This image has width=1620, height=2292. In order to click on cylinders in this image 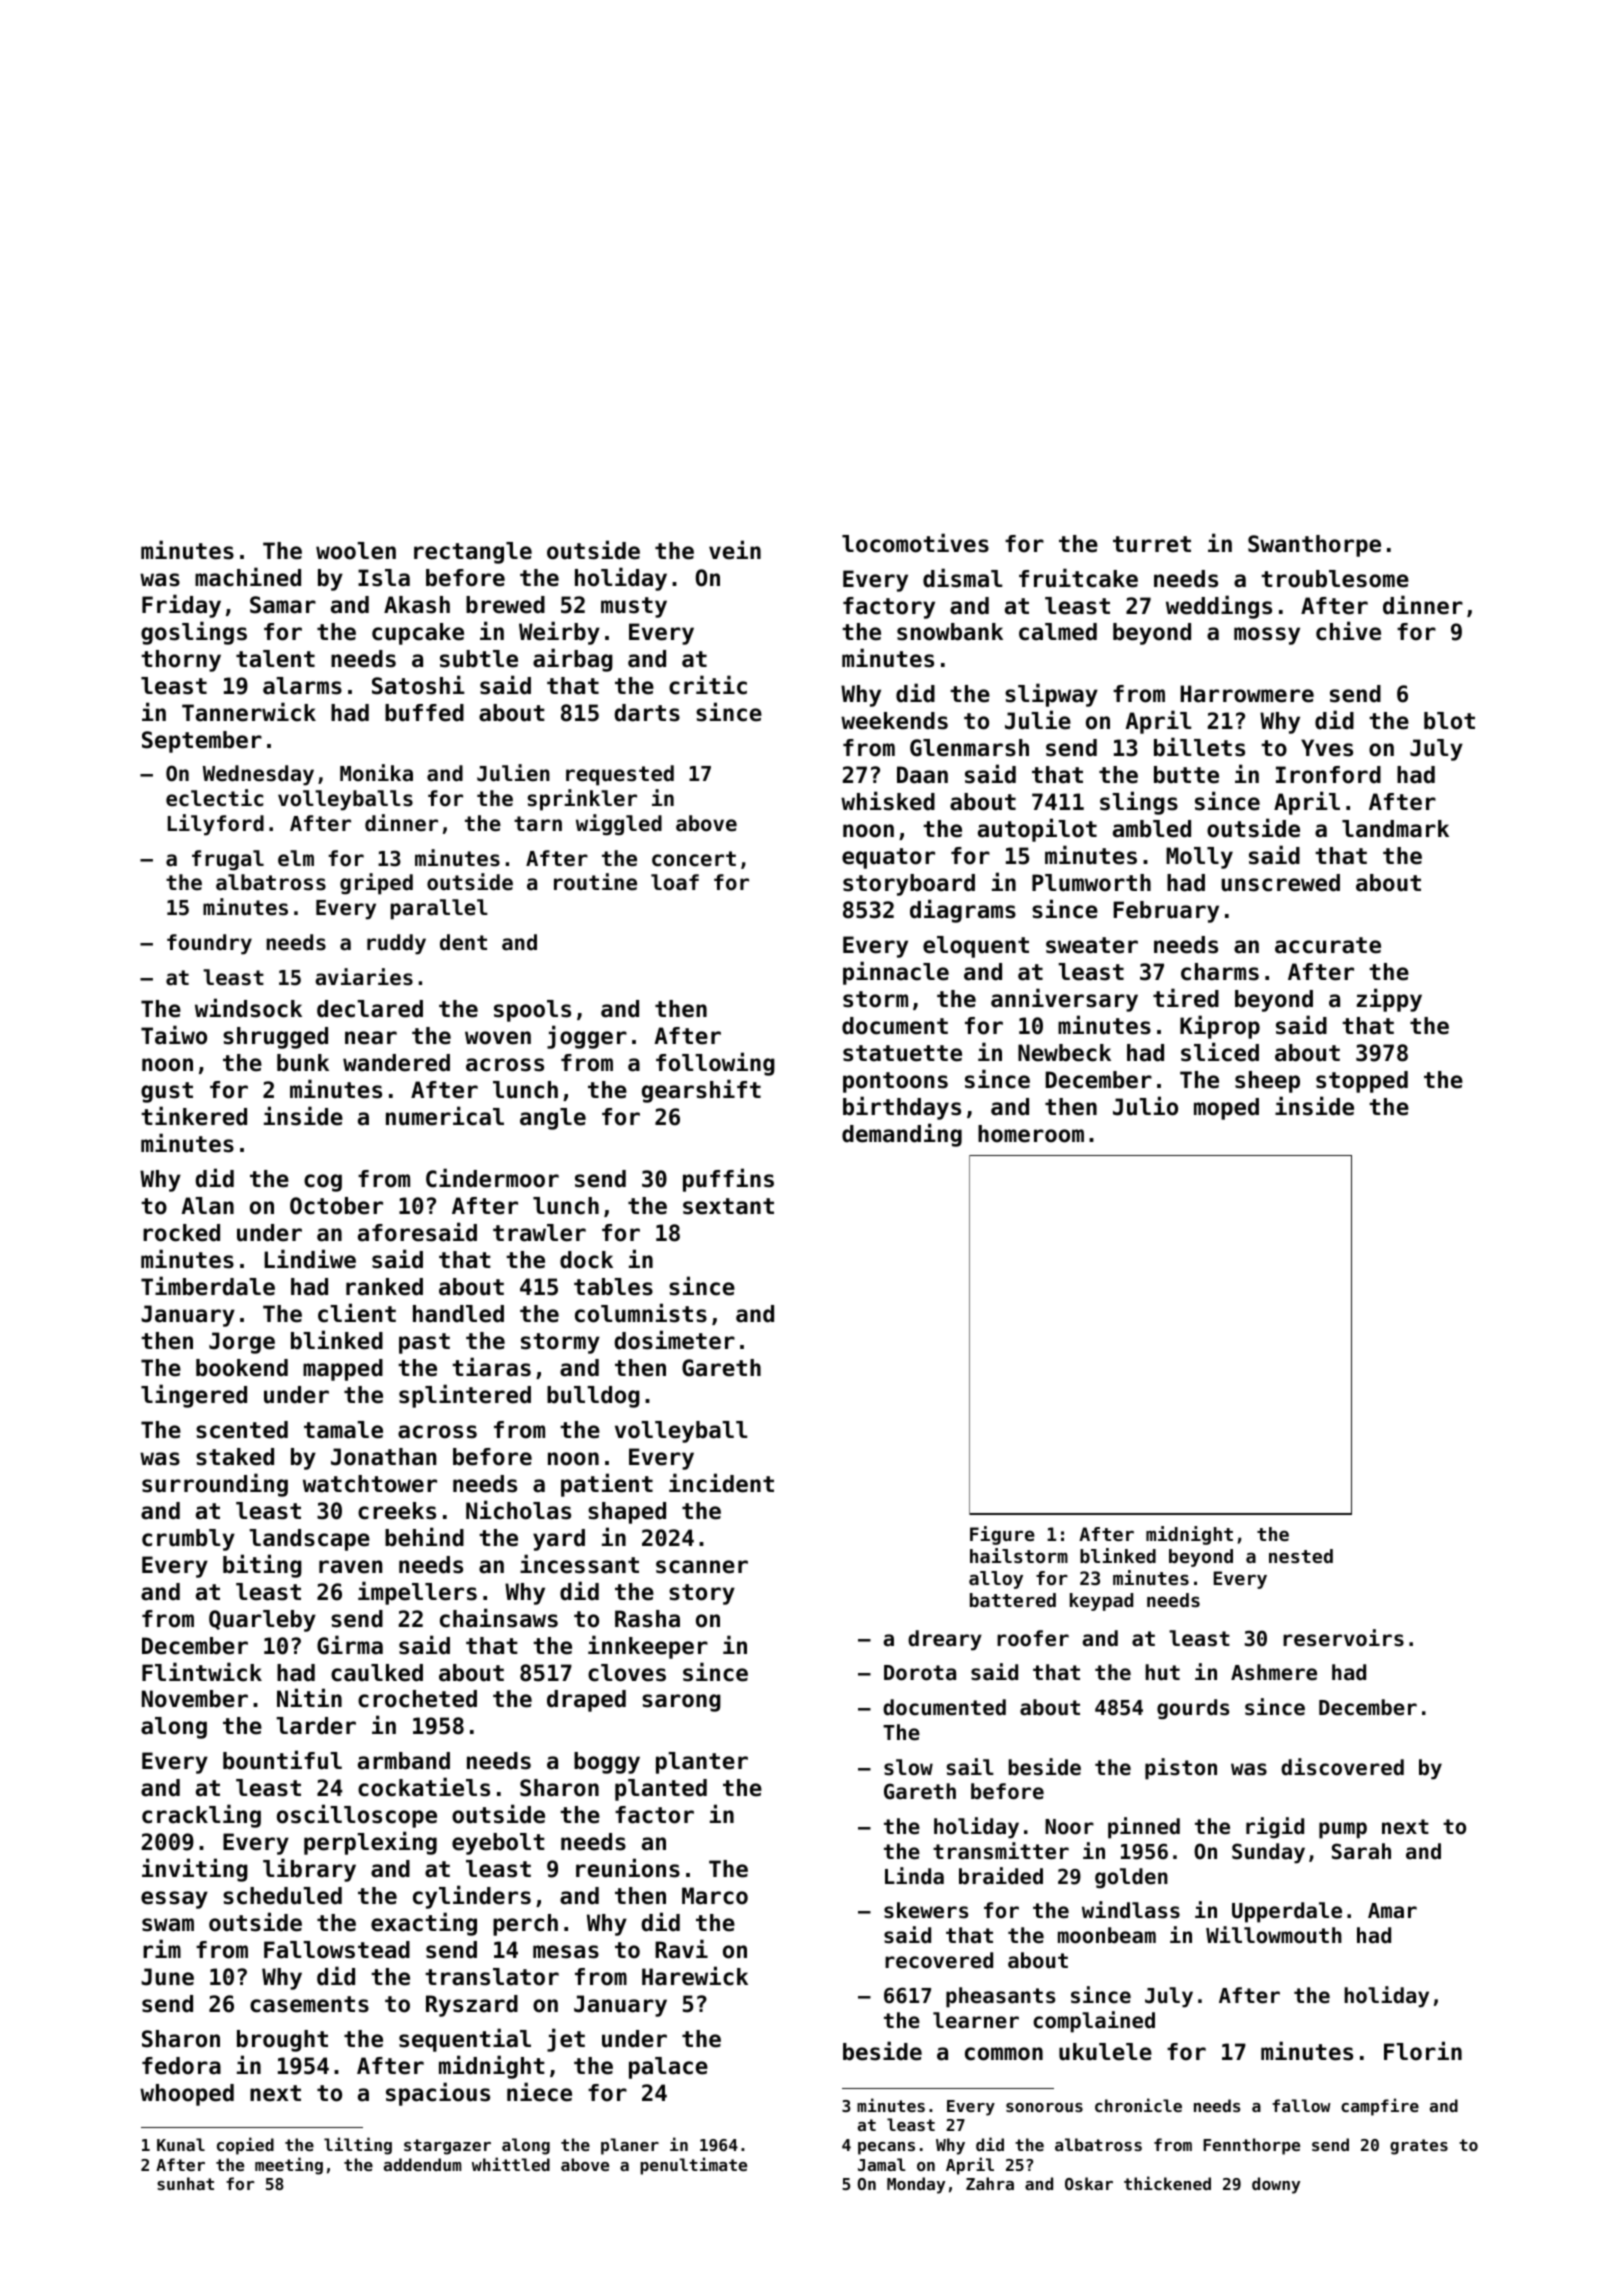, I will do `click(472, 1897)`.
